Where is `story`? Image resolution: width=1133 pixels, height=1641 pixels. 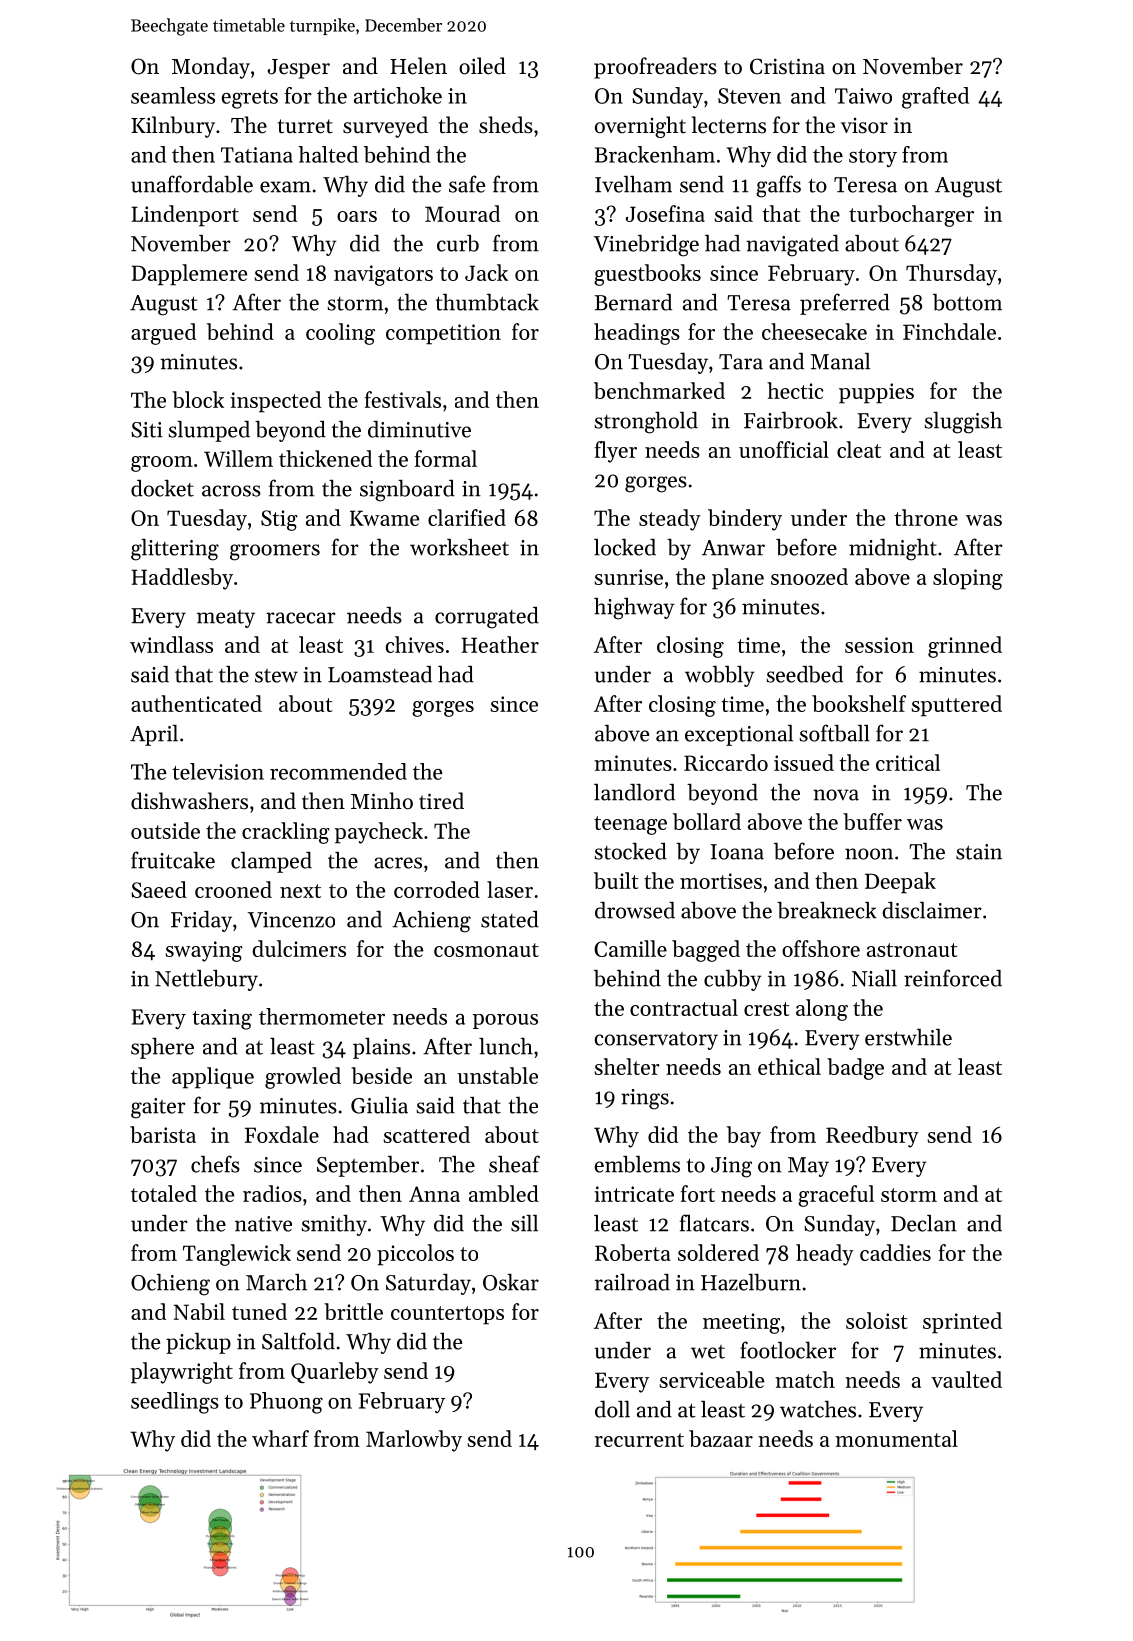
story is located at coordinates (873, 158).
